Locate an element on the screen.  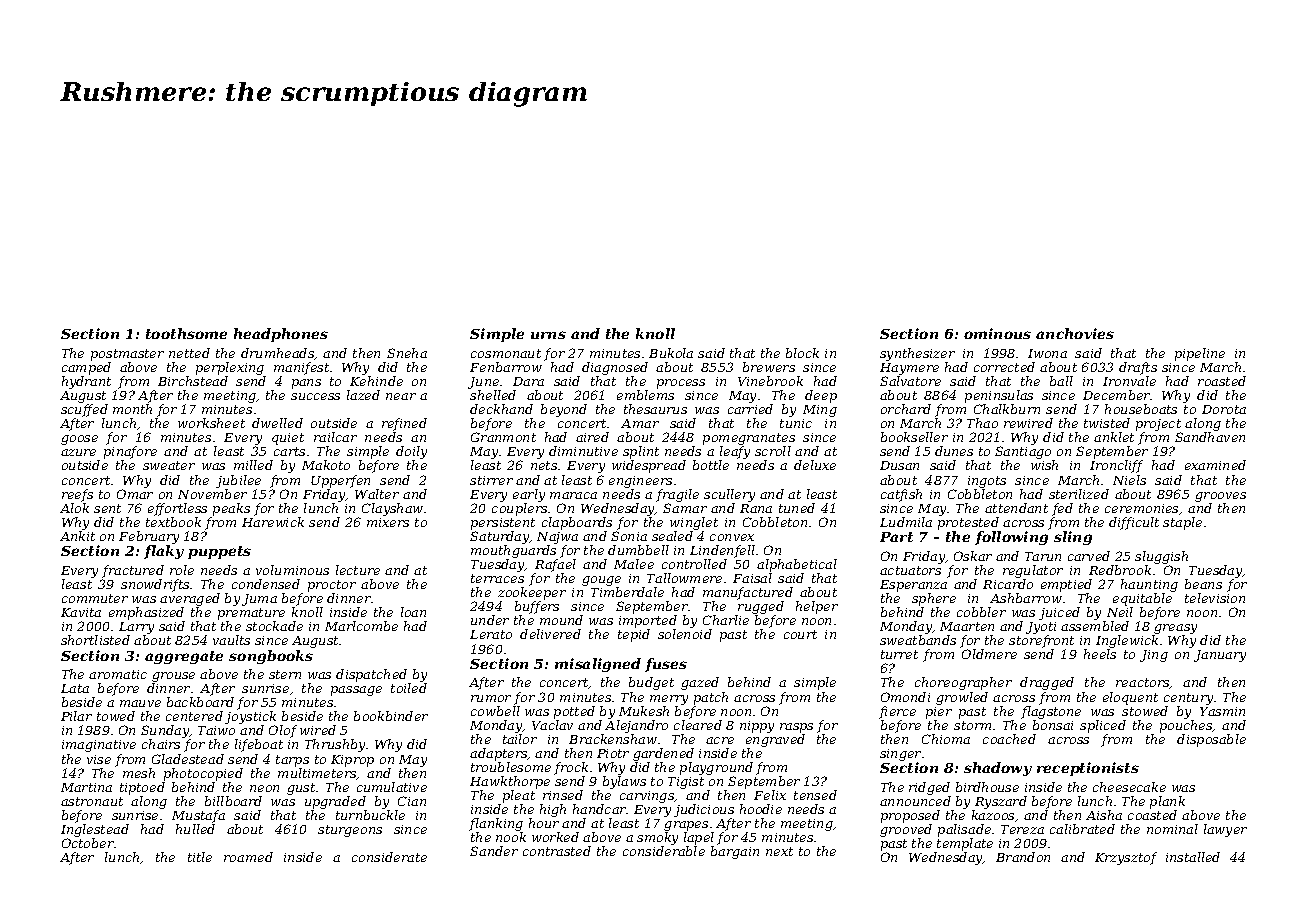
anchovies is located at coordinates (1075, 333).
